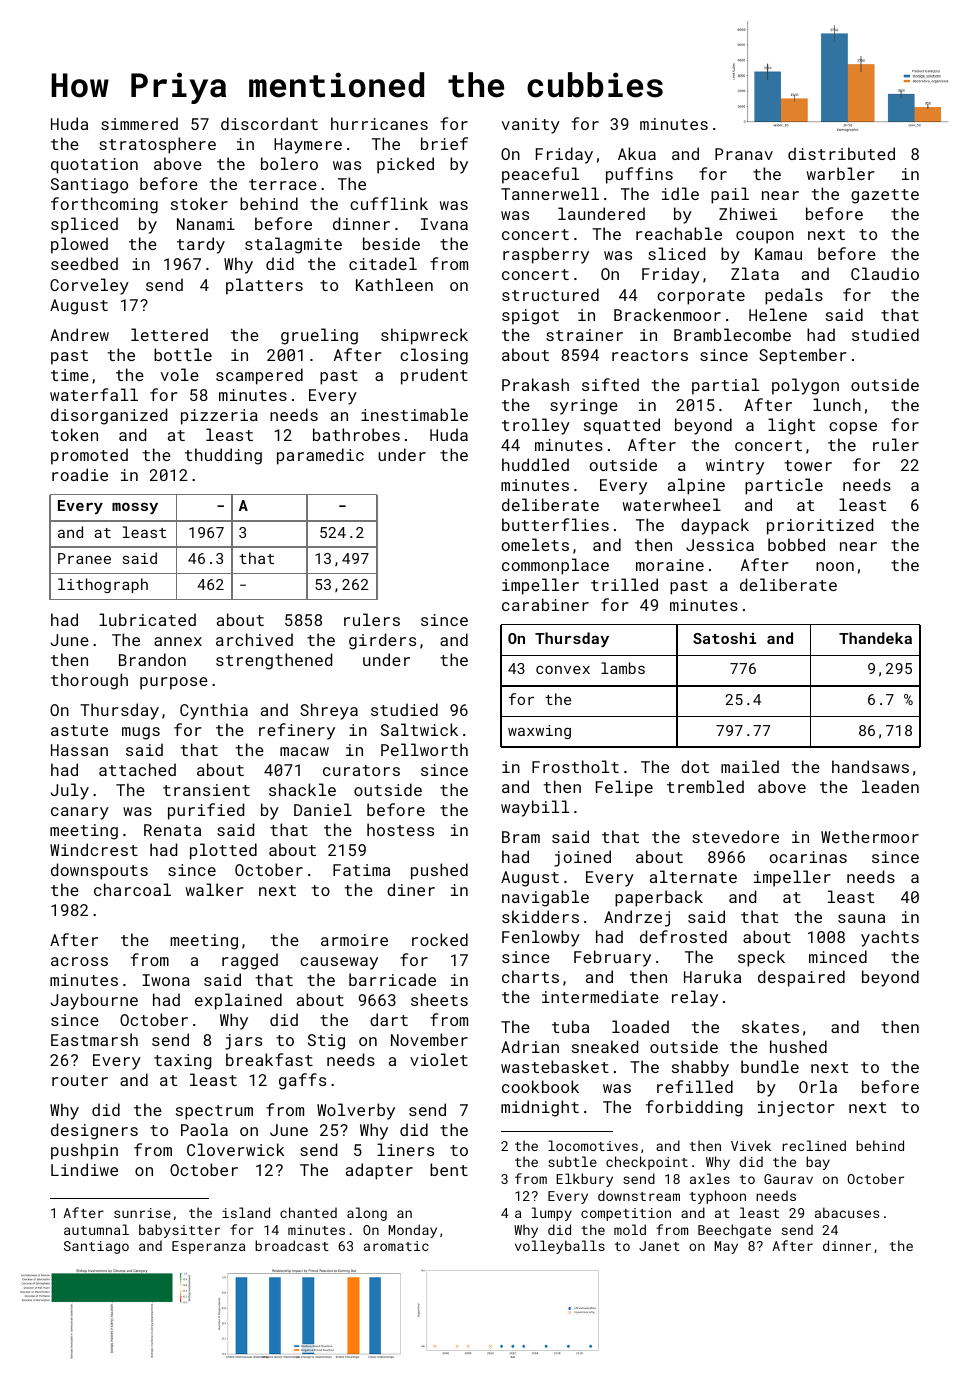 This screenshot has width=970, height=1379. Describe the element at coordinates (734, 1231) in the screenshot. I see `Beechgate` at that location.
